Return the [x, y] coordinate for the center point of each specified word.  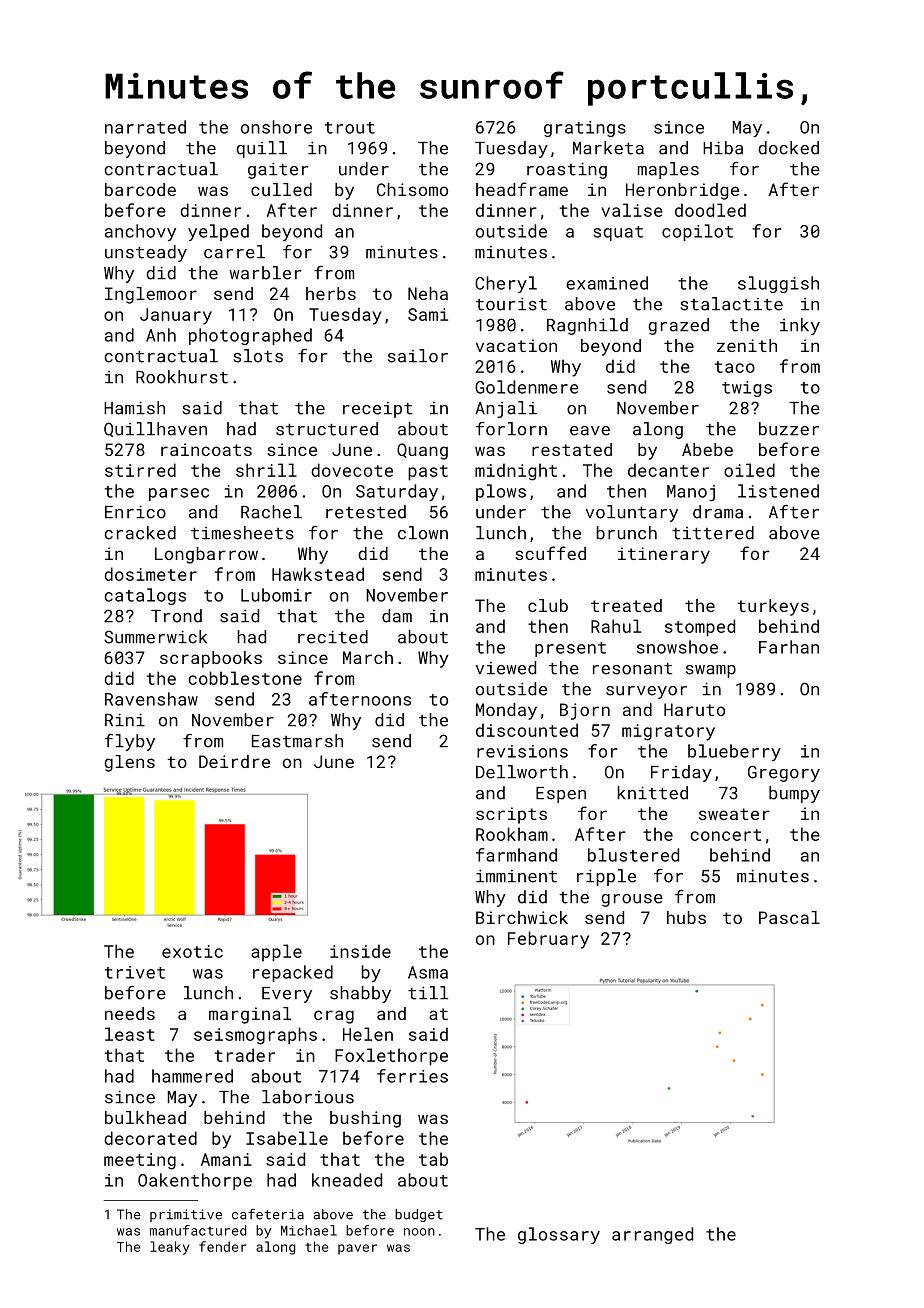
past [428, 473]
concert [725, 835]
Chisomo [412, 189]
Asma [428, 972]
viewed [506, 668]
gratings [585, 129]
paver [357, 1249]
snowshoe [677, 647]
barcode [140, 189]
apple [276, 953]
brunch [627, 533]
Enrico [135, 512]
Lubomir [276, 595]
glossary [559, 1235]
